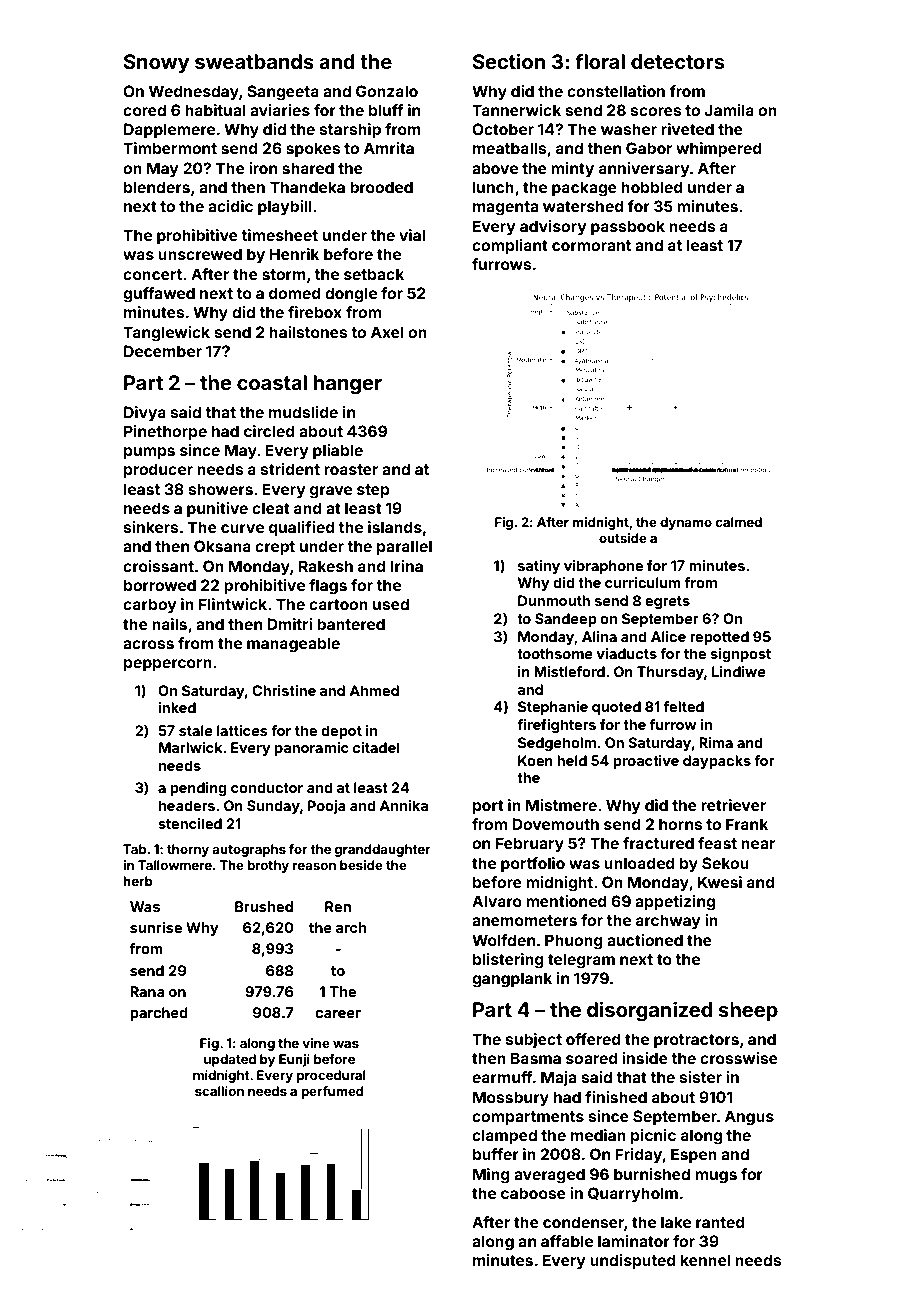 Image resolution: width=908 pixels, height=1316 pixels. What do you see at coordinates (509, 61) in the screenshot?
I see `Section` at bounding box center [509, 61].
